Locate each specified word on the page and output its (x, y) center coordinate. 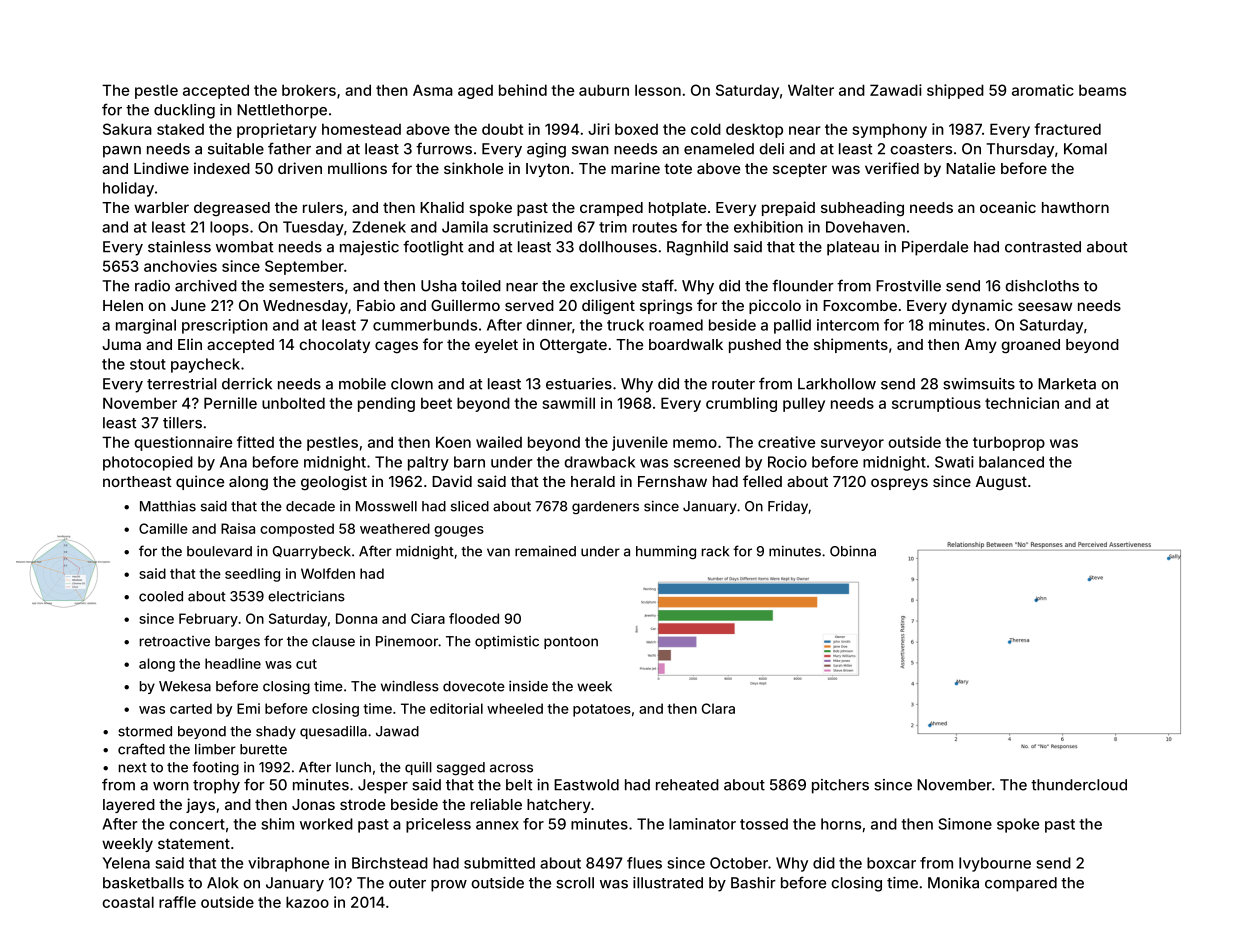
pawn (122, 152)
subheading (862, 209)
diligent (608, 307)
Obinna (853, 551)
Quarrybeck (312, 552)
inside (528, 686)
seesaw (1045, 306)
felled (762, 481)
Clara (718, 708)
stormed (145, 731)
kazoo (307, 902)
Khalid (442, 207)
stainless (179, 247)
